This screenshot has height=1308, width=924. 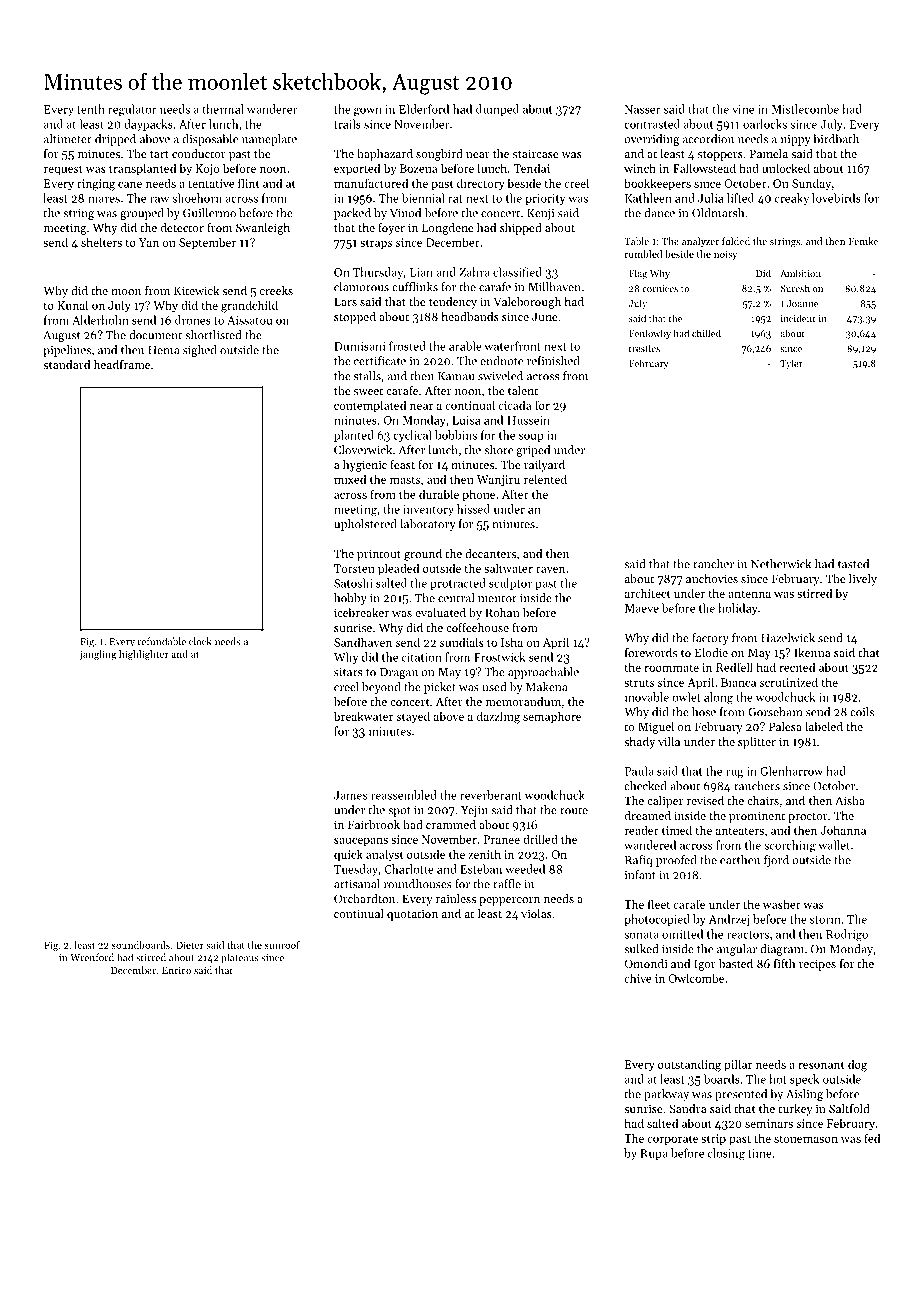 What do you see at coordinates (782, 904) in the screenshot?
I see `washer` at bounding box center [782, 904].
